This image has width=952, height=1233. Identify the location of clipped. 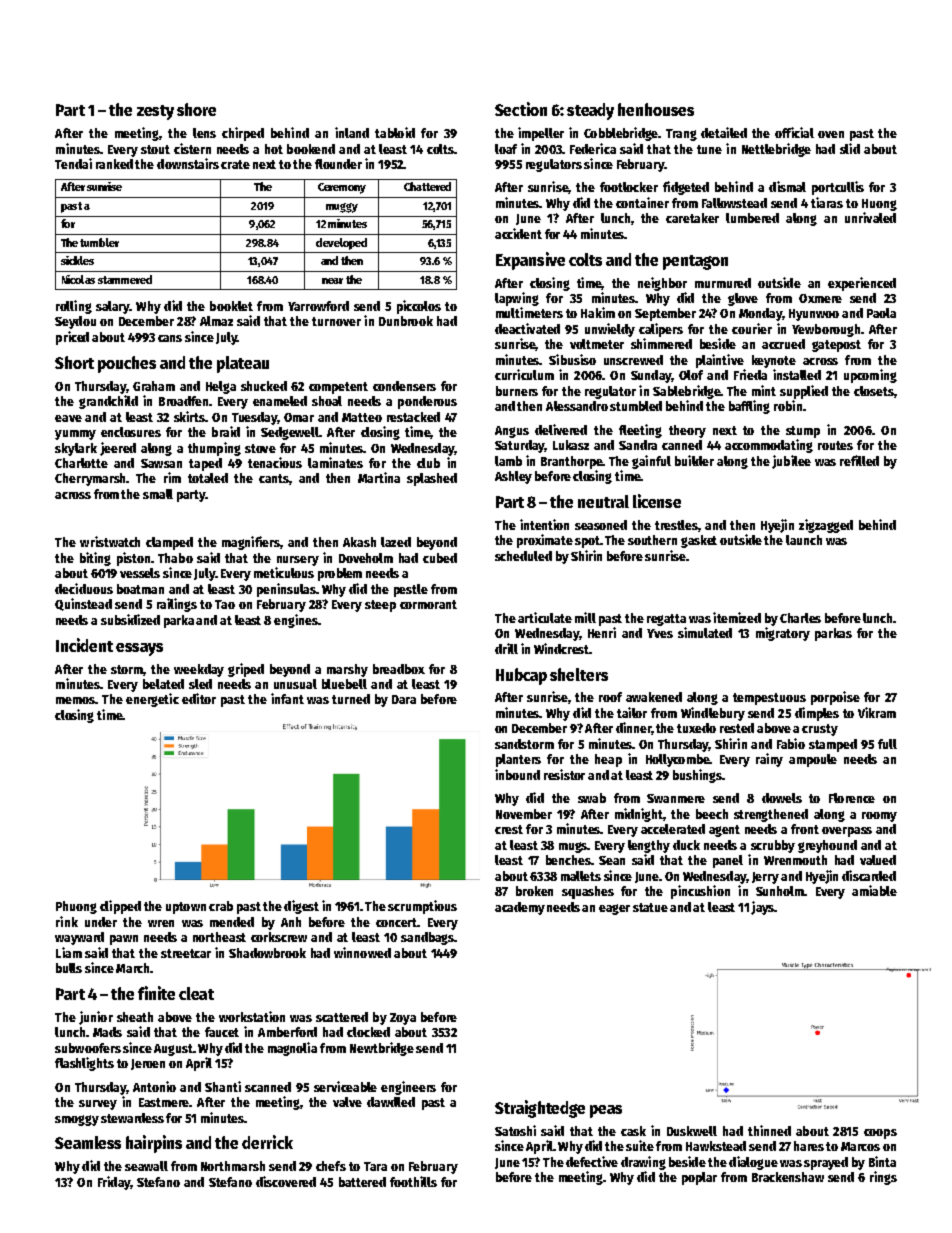
(120, 907).
